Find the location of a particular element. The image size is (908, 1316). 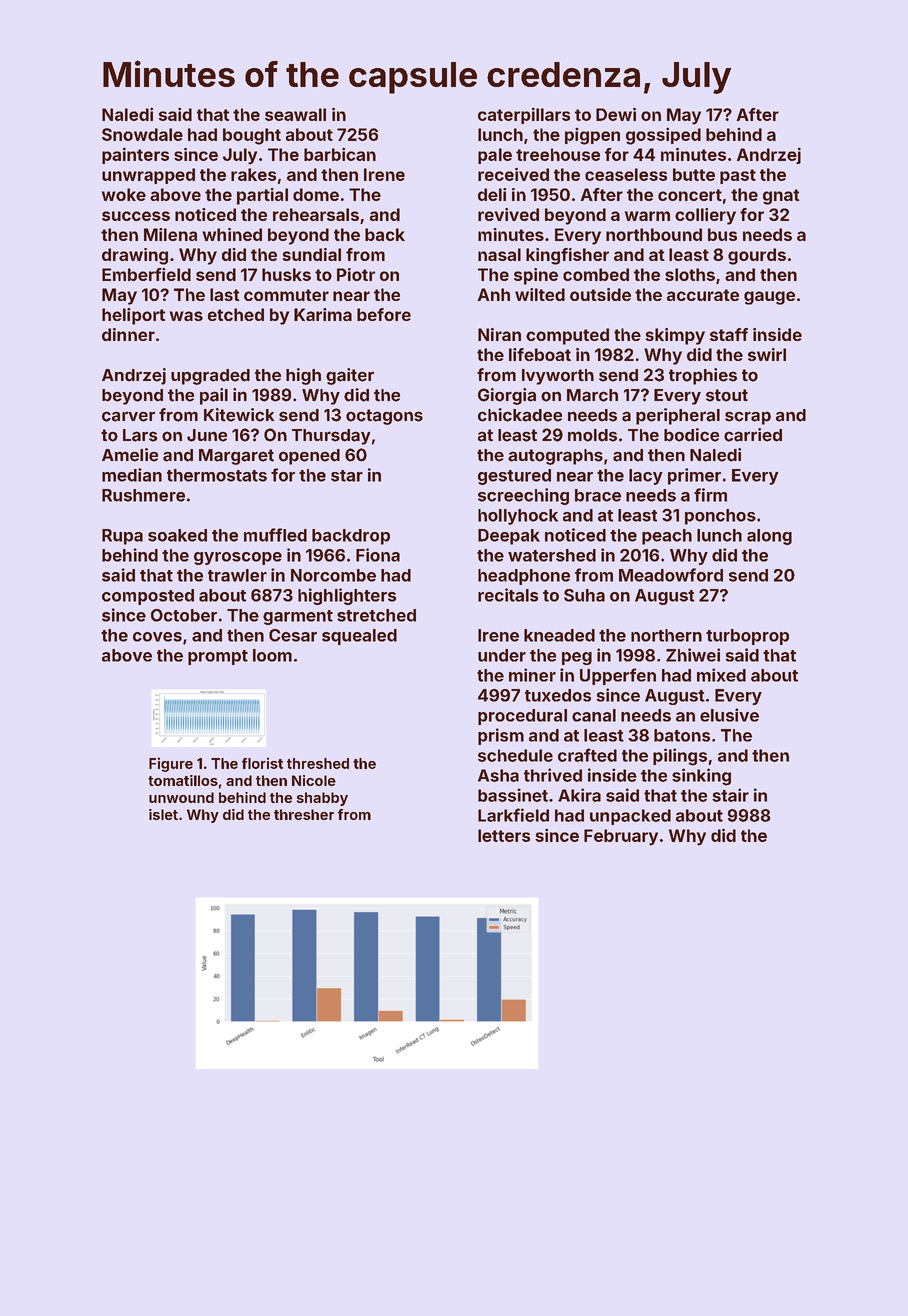

commuter is located at coordinates (286, 295).
